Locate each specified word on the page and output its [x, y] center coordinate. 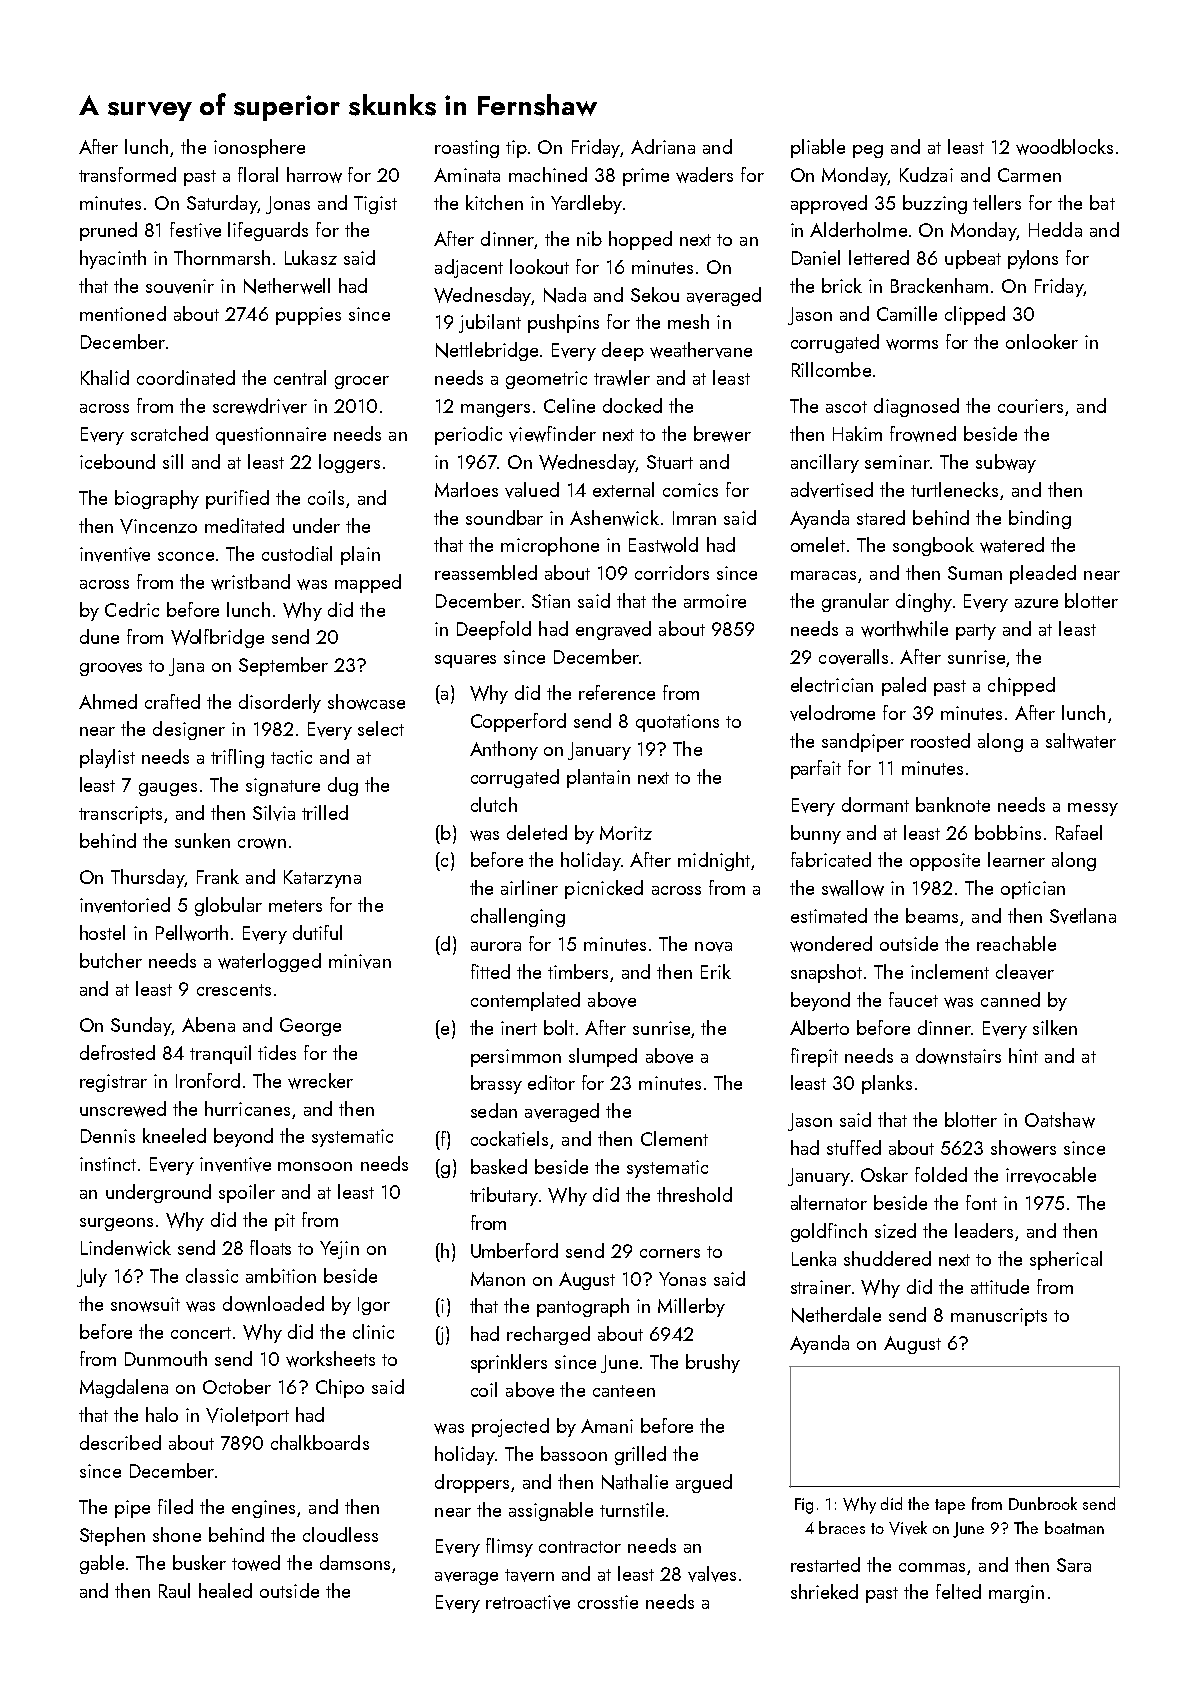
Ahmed [108, 701]
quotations [677, 723]
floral [258, 174]
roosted [940, 740]
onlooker [1042, 341]
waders [704, 175]
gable [102, 1564]
